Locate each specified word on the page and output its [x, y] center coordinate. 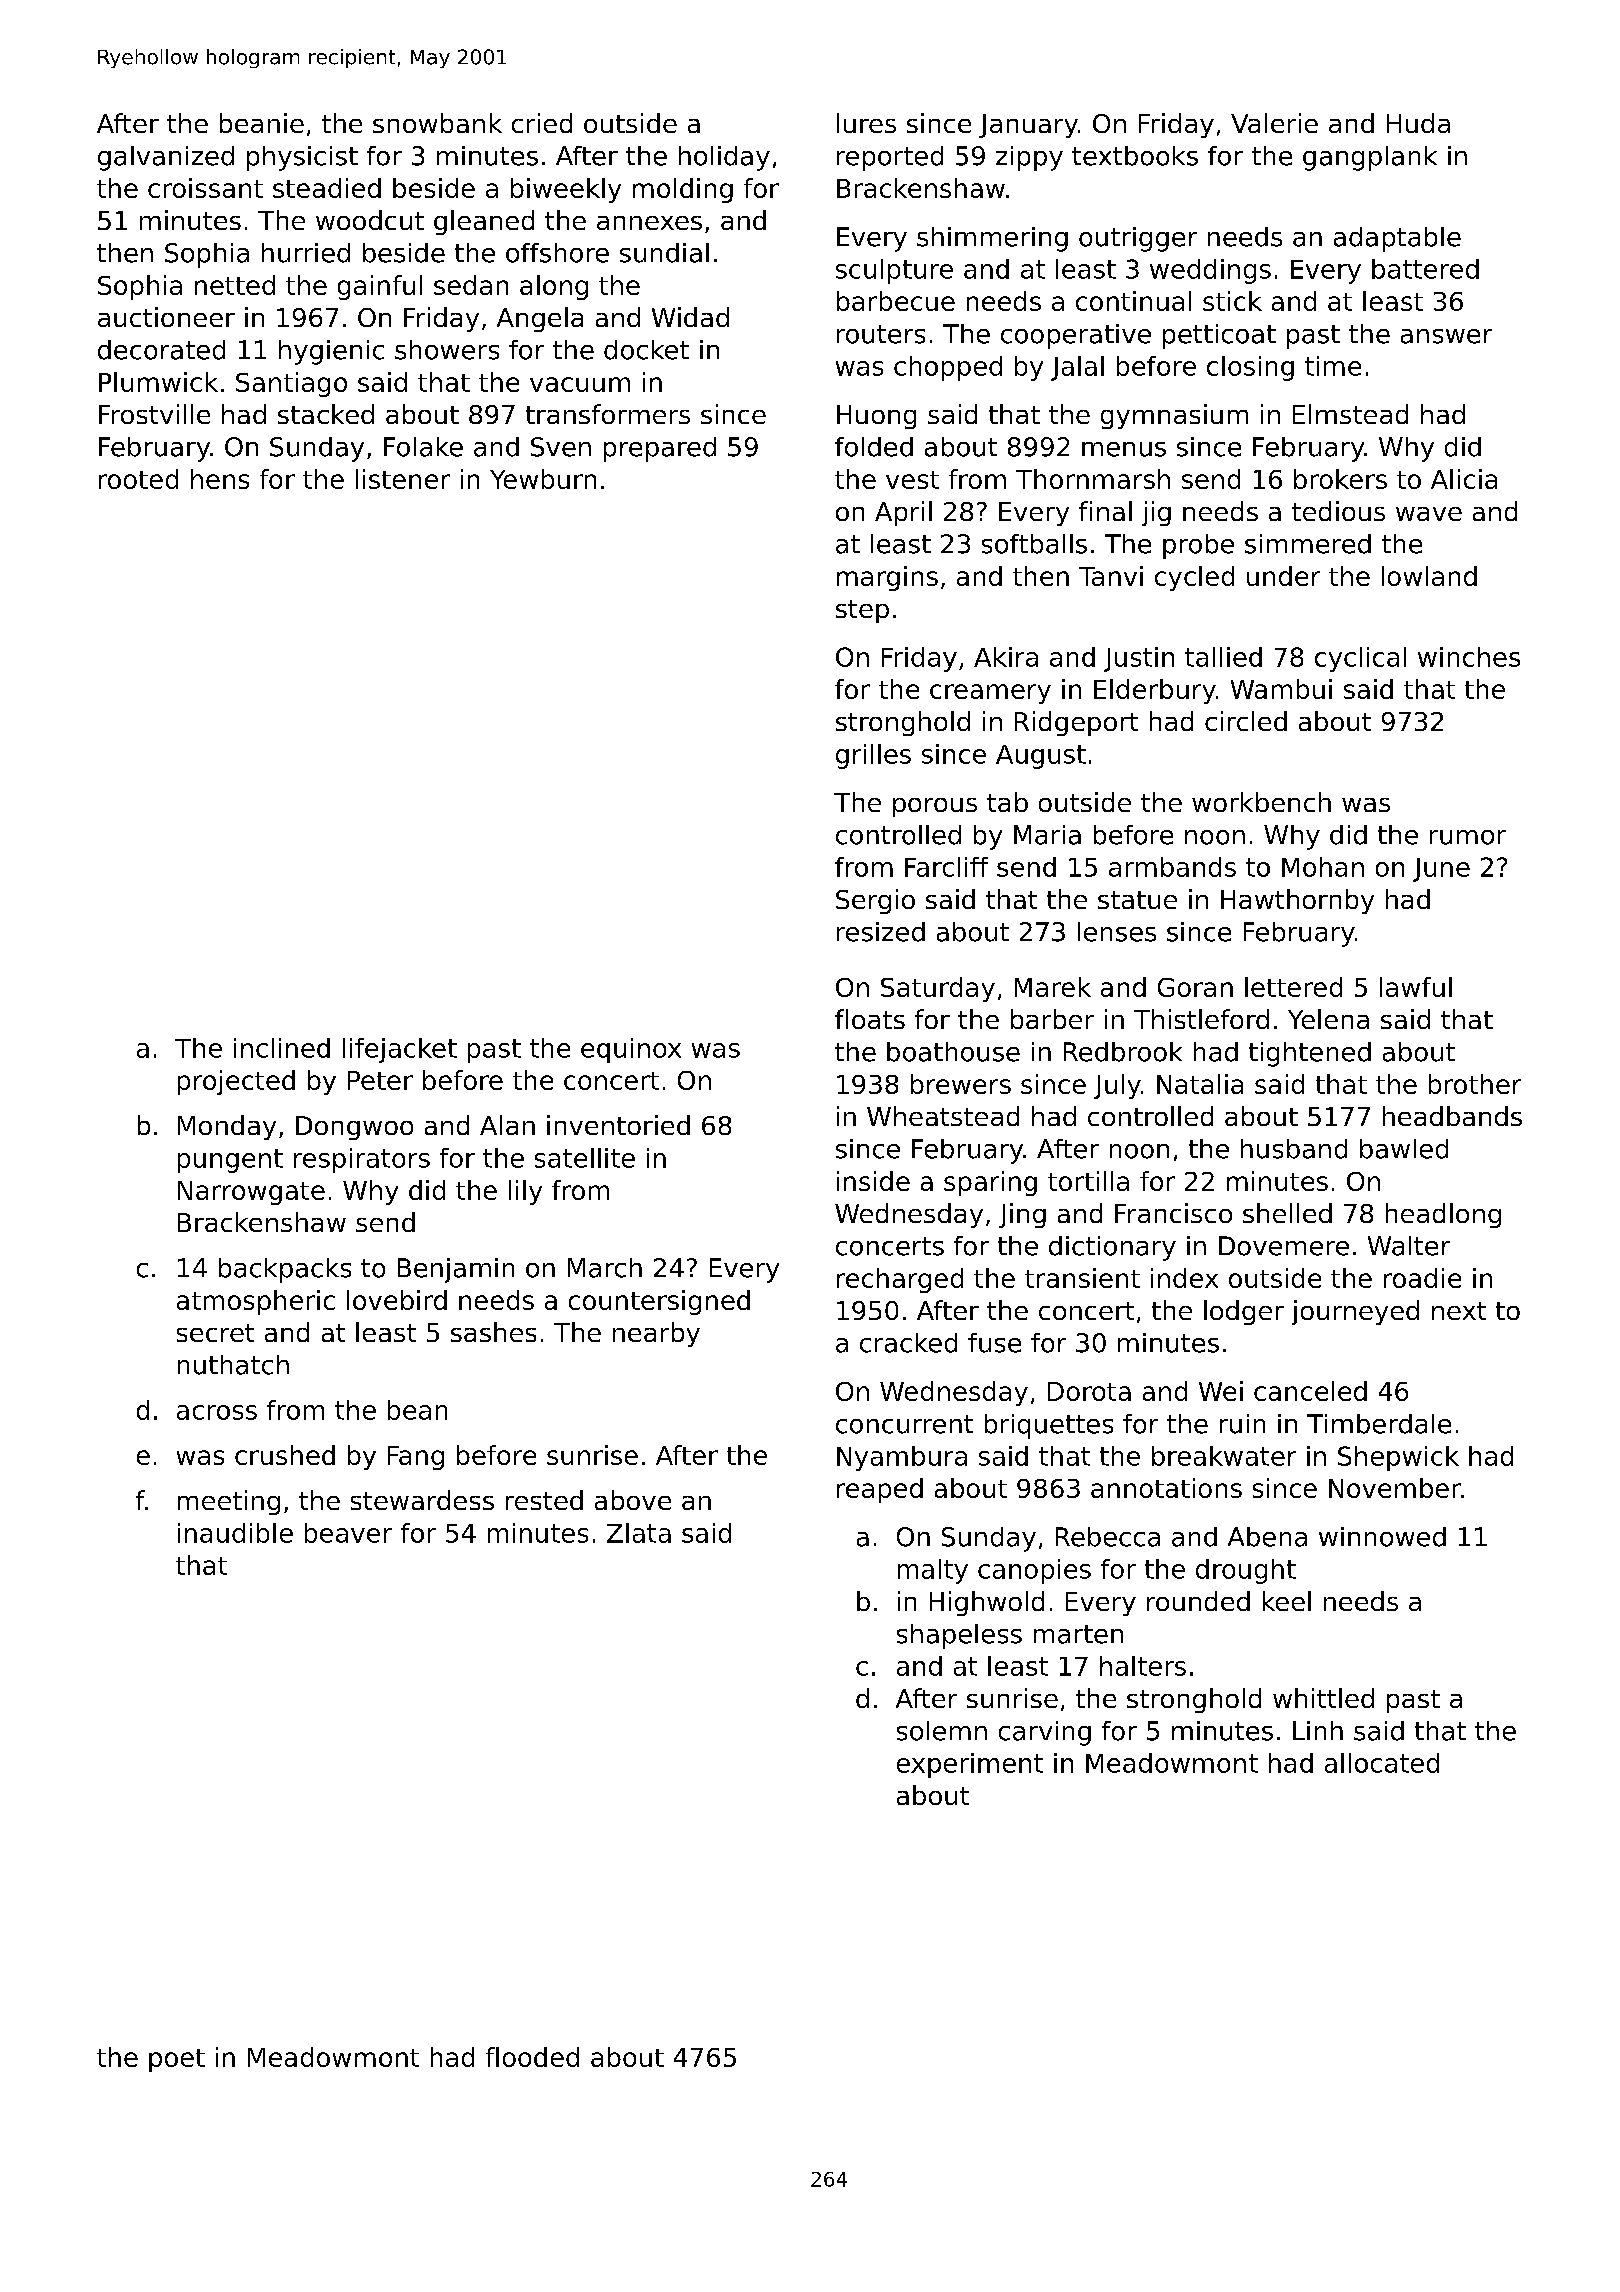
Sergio [875, 901]
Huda [1418, 123]
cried [542, 123]
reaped [880, 1490]
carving [1045, 1733]
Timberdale [1379, 1424]
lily [525, 1192]
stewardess [422, 1500]
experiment [970, 1765]
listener [403, 479]
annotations [1166, 1488]
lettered [1293, 987]
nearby [656, 1334]
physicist [302, 158]
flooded [532, 2057]
